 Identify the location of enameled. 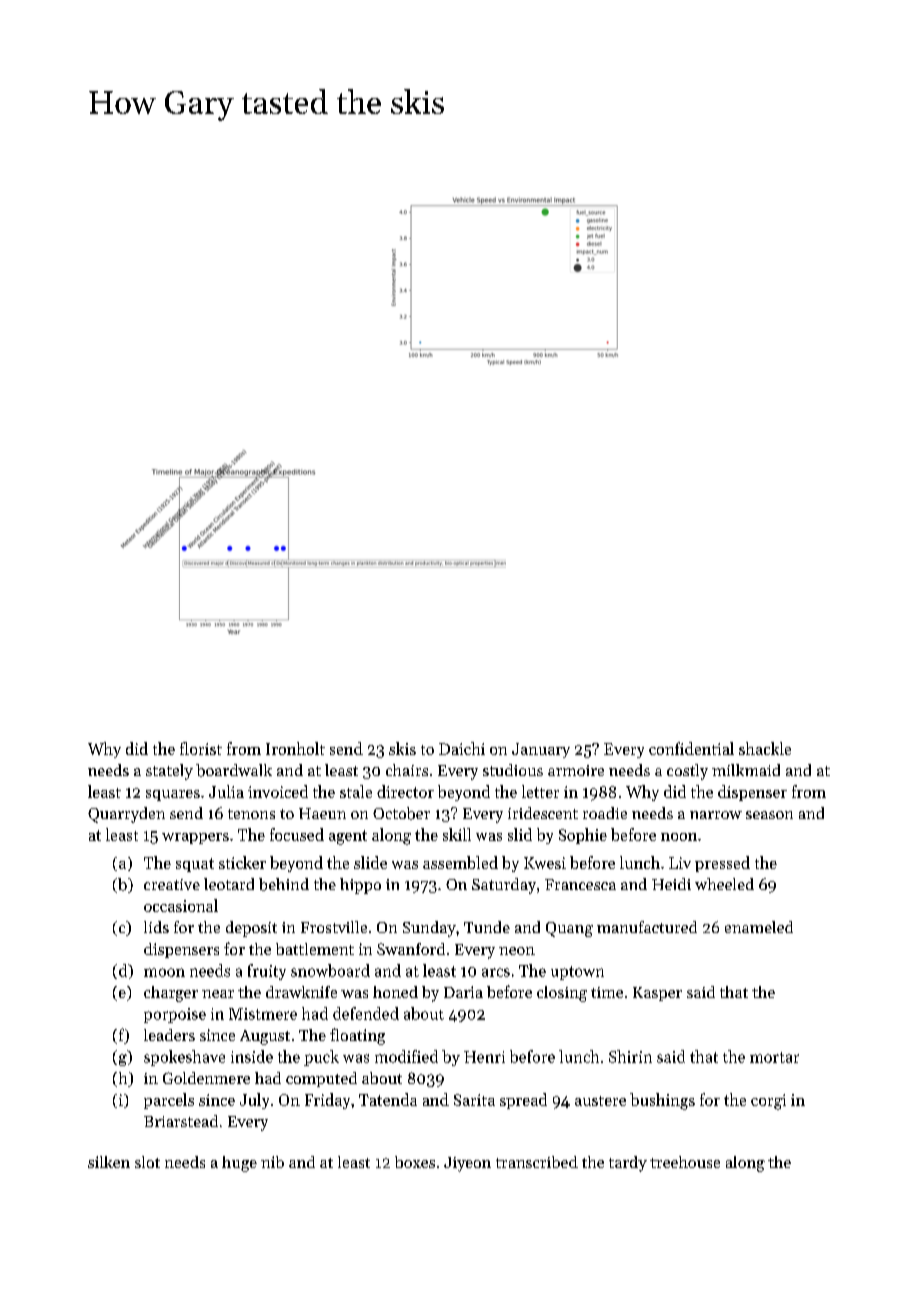
(759, 927).
